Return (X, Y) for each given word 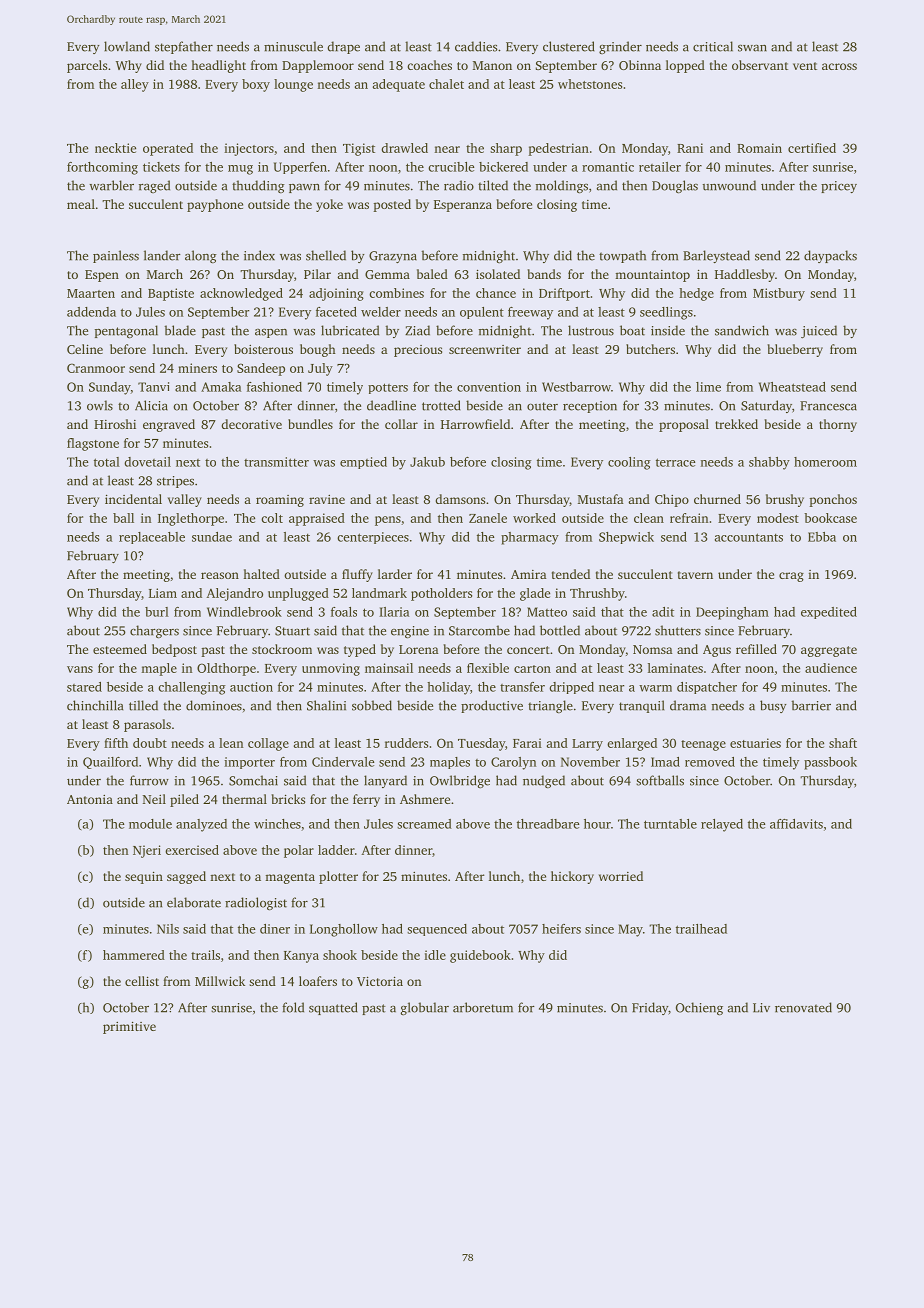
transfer (522, 687)
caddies (476, 46)
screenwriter (485, 349)
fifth (116, 743)
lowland (127, 46)
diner (275, 929)
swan (752, 48)
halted (262, 574)
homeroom (825, 462)
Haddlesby (745, 275)
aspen (271, 333)
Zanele (488, 518)
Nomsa (653, 649)
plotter (338, 877)
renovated (803, 1007)
